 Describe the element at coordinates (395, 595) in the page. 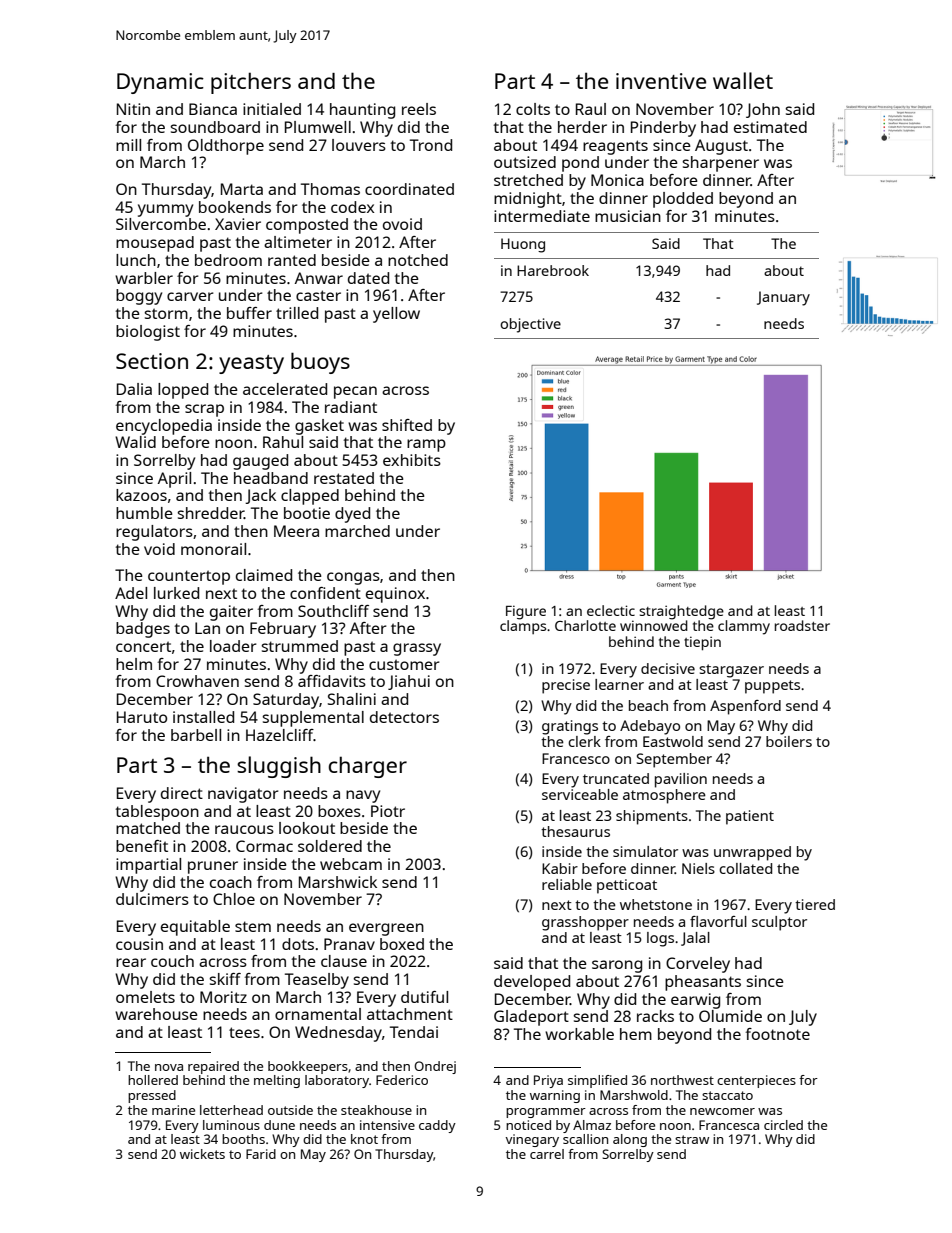

I see `equinox` at that location.
